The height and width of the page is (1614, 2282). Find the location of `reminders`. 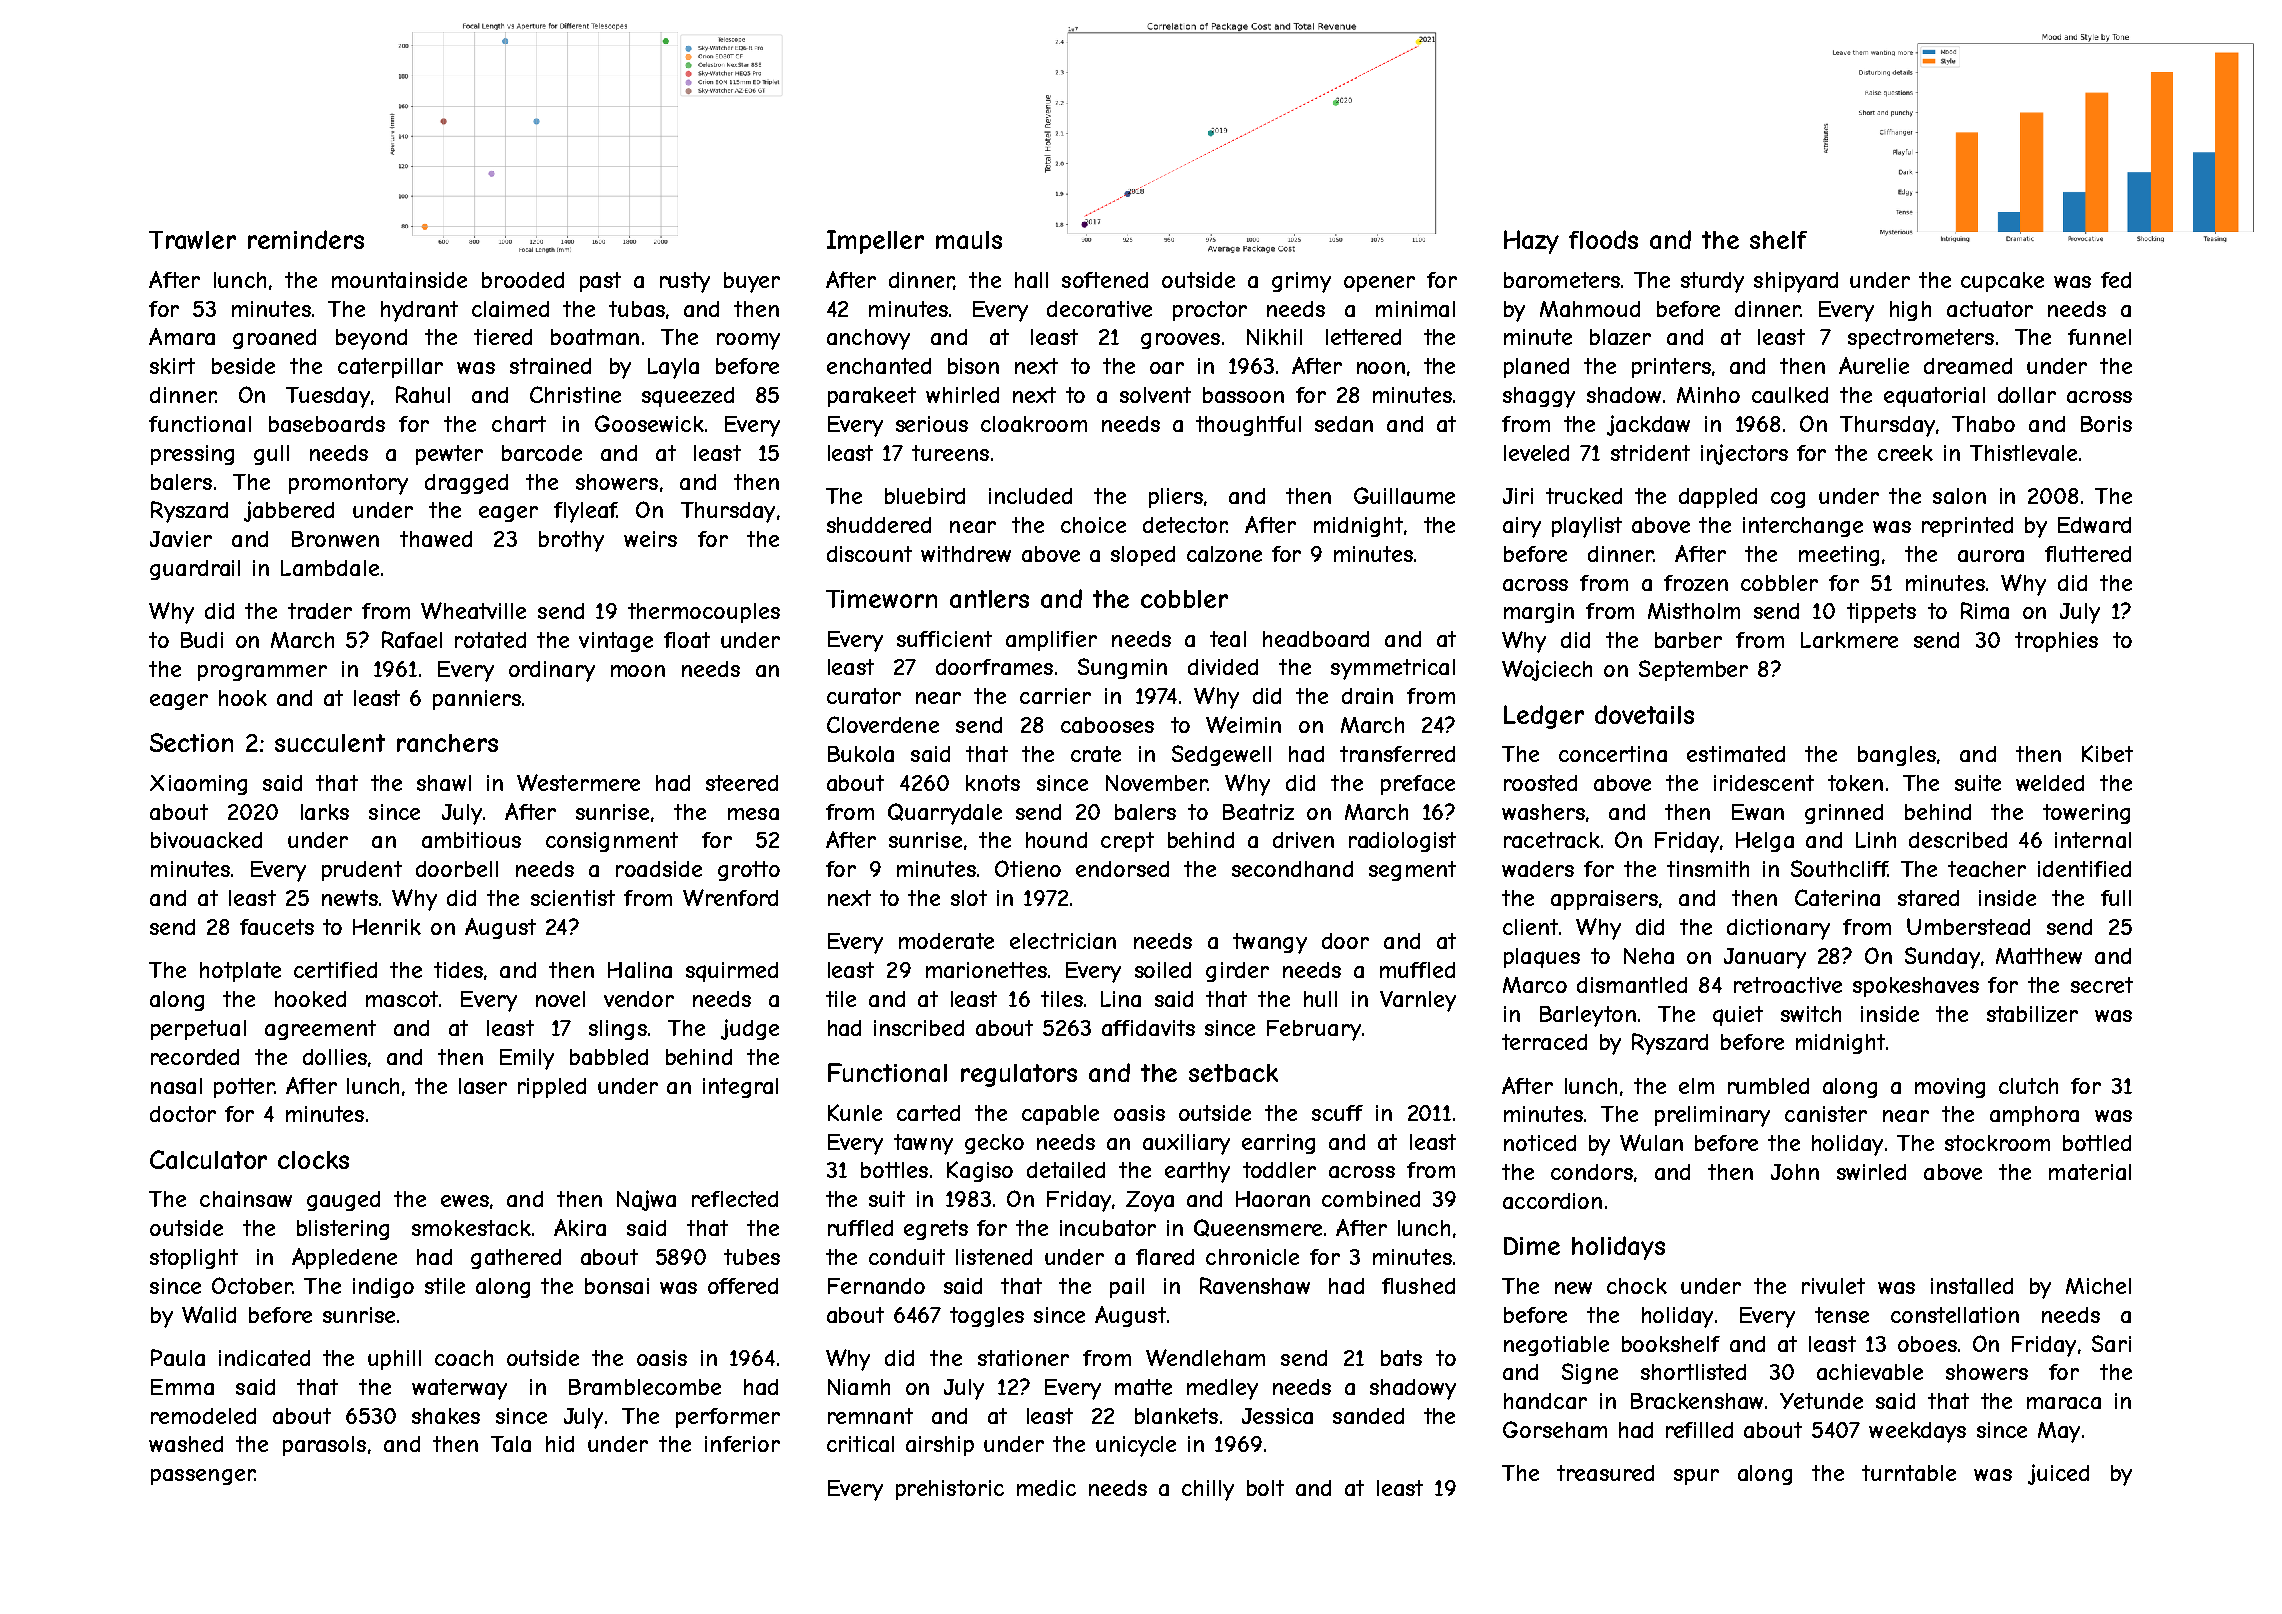

reminders is located at coordinates (306, 239).
